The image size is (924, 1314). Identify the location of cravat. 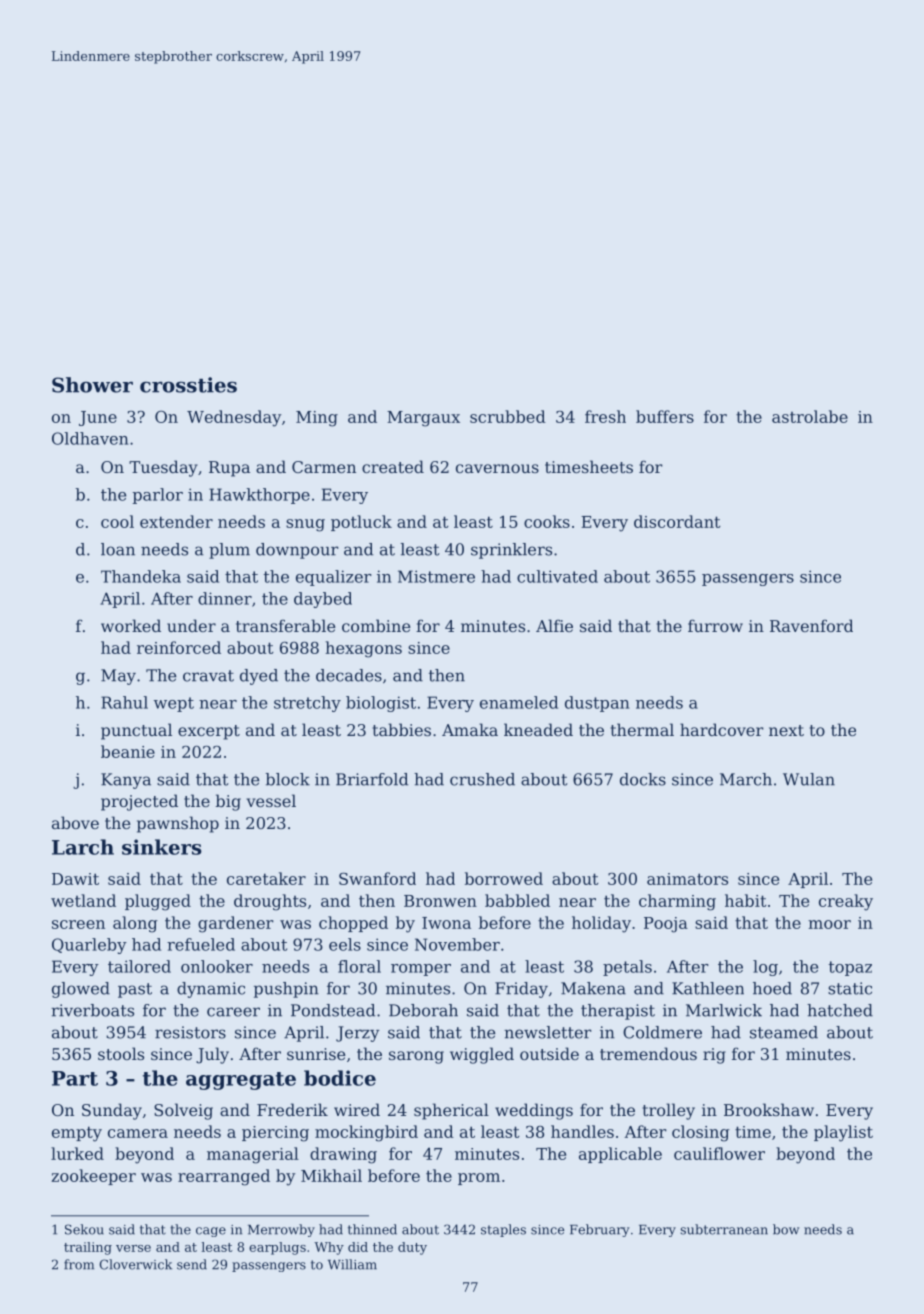
(208, 676).
